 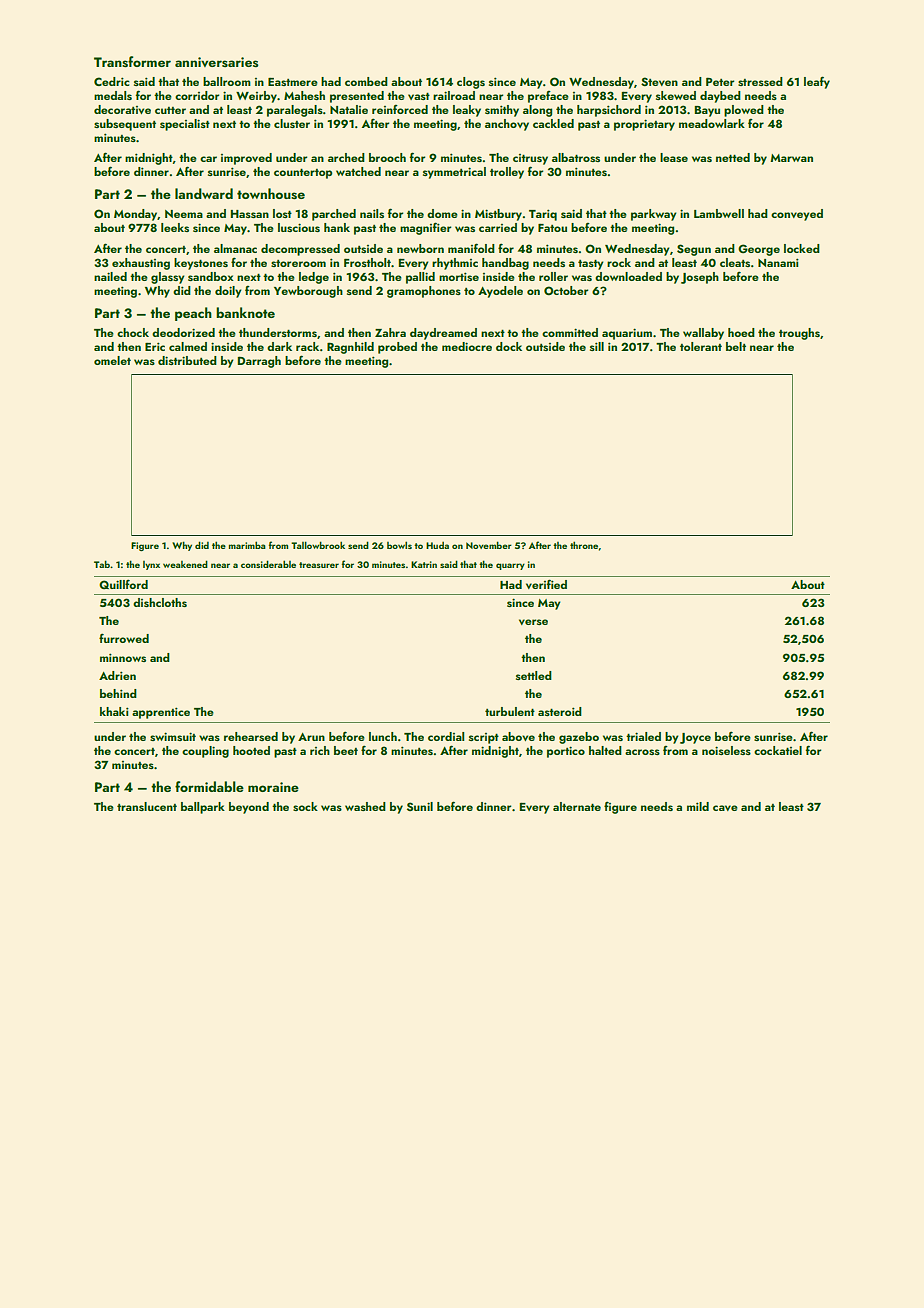 What do you see at coordinates (372, 213) in the screenshot?
I see `nails` at bounding box center [372, 213].
